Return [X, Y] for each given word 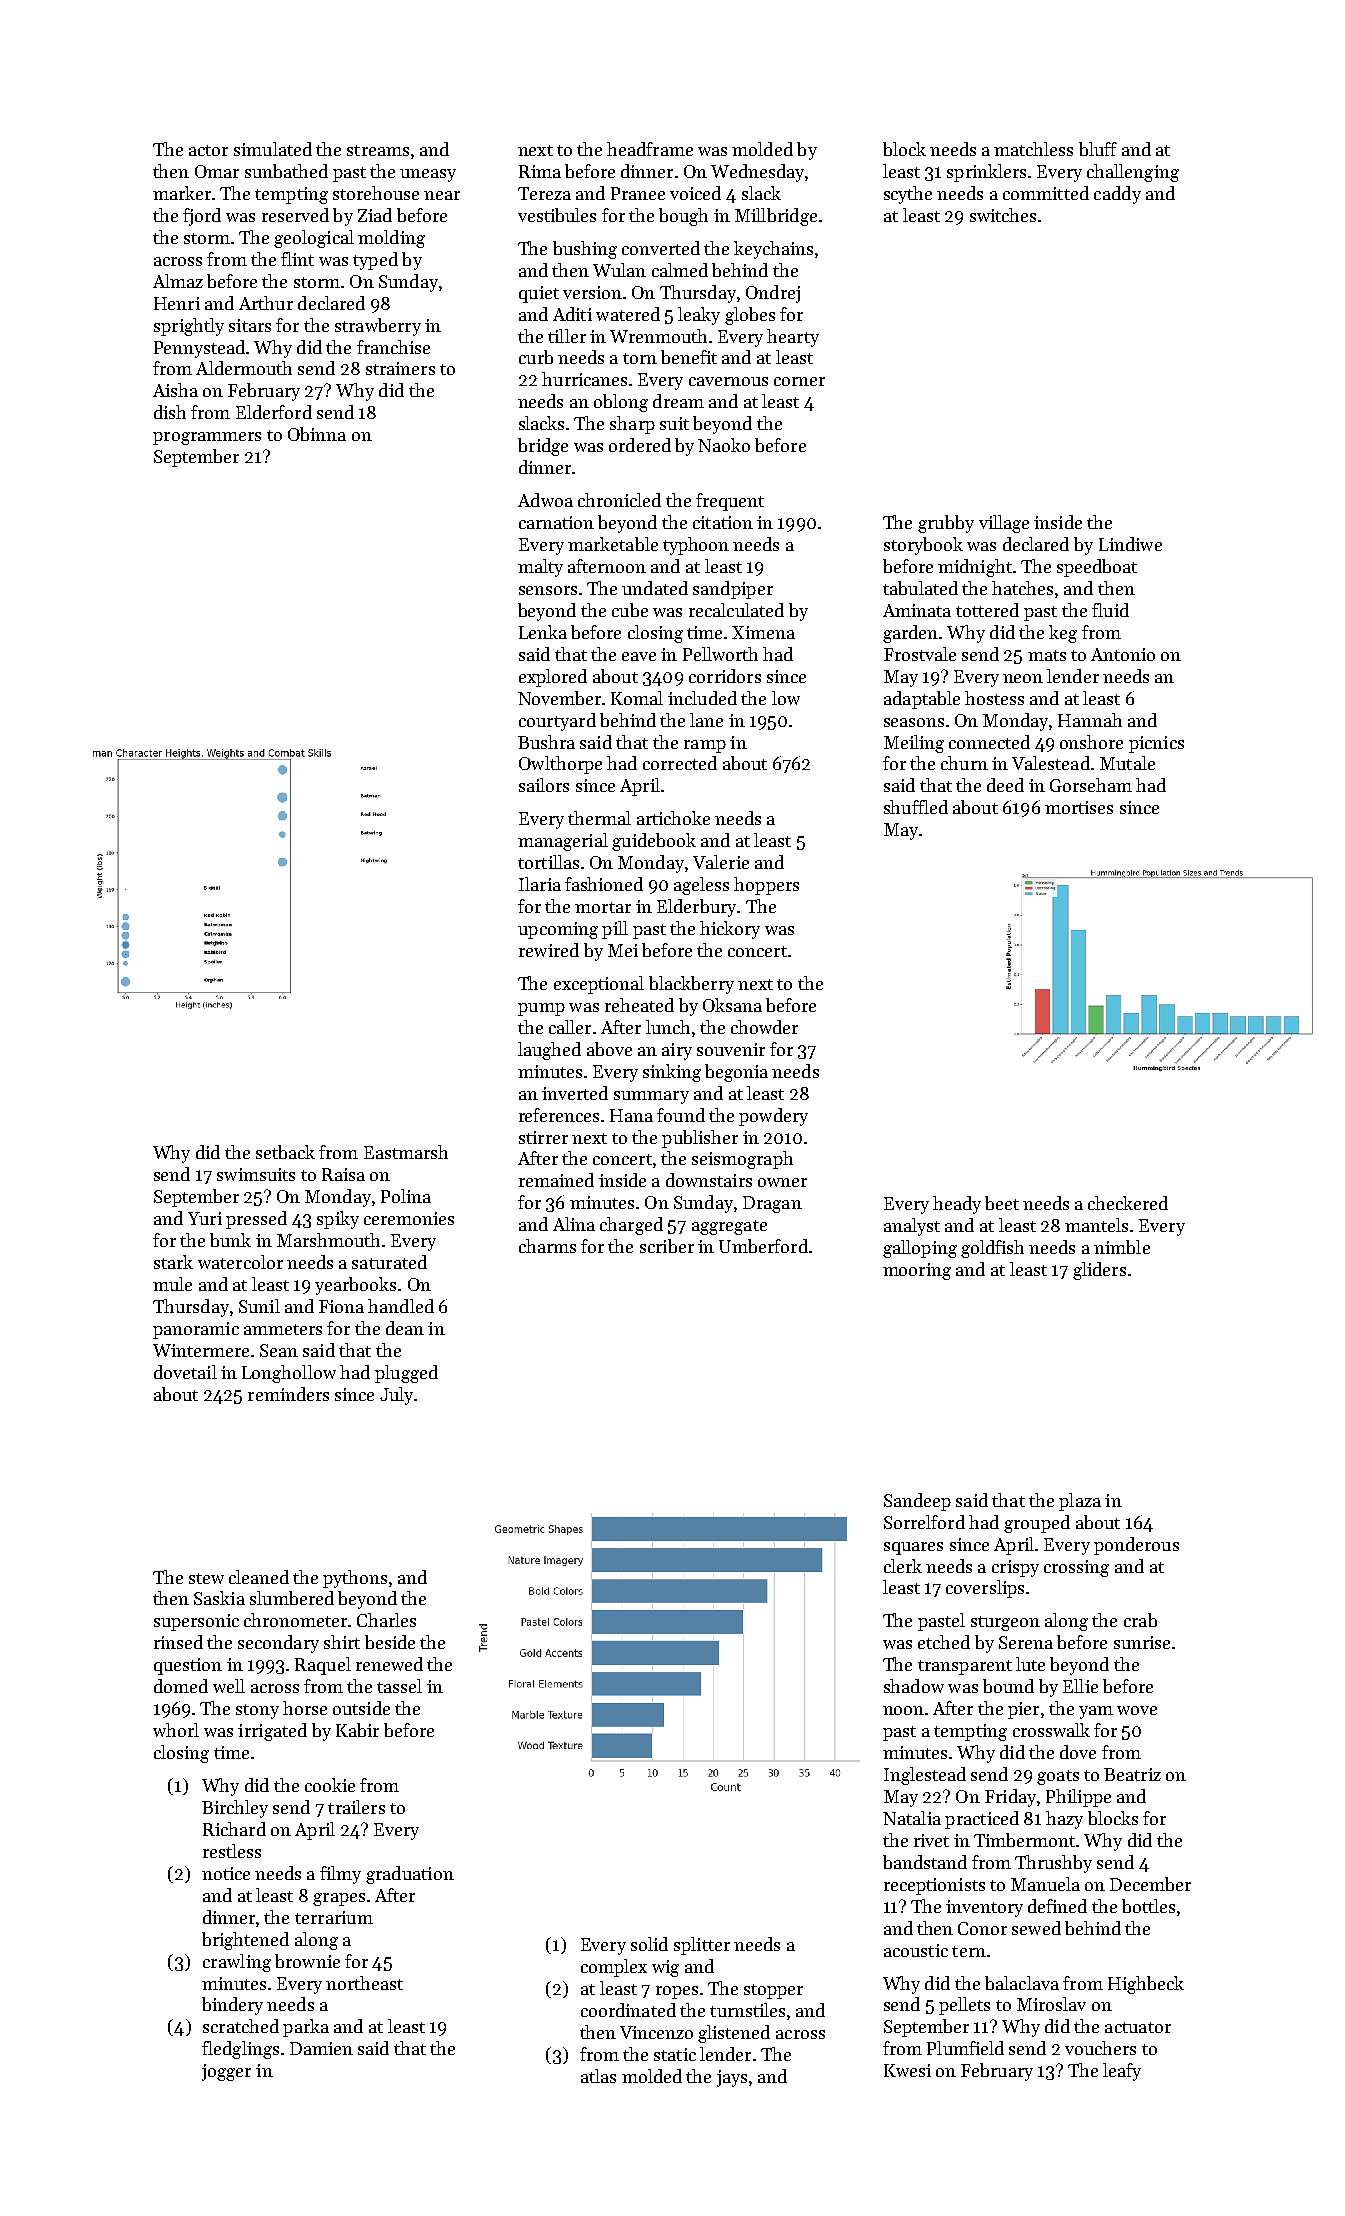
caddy [1117, 195]
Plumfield [965, 2048]
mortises [1079, 807]
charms [547, 1246]
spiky [338, 1220]
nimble [1122, 1247]
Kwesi [907, 2070]
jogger [226, 2072]
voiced [695, 193]
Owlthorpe [560, 765]
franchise [393, 347]
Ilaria [540, 884]
